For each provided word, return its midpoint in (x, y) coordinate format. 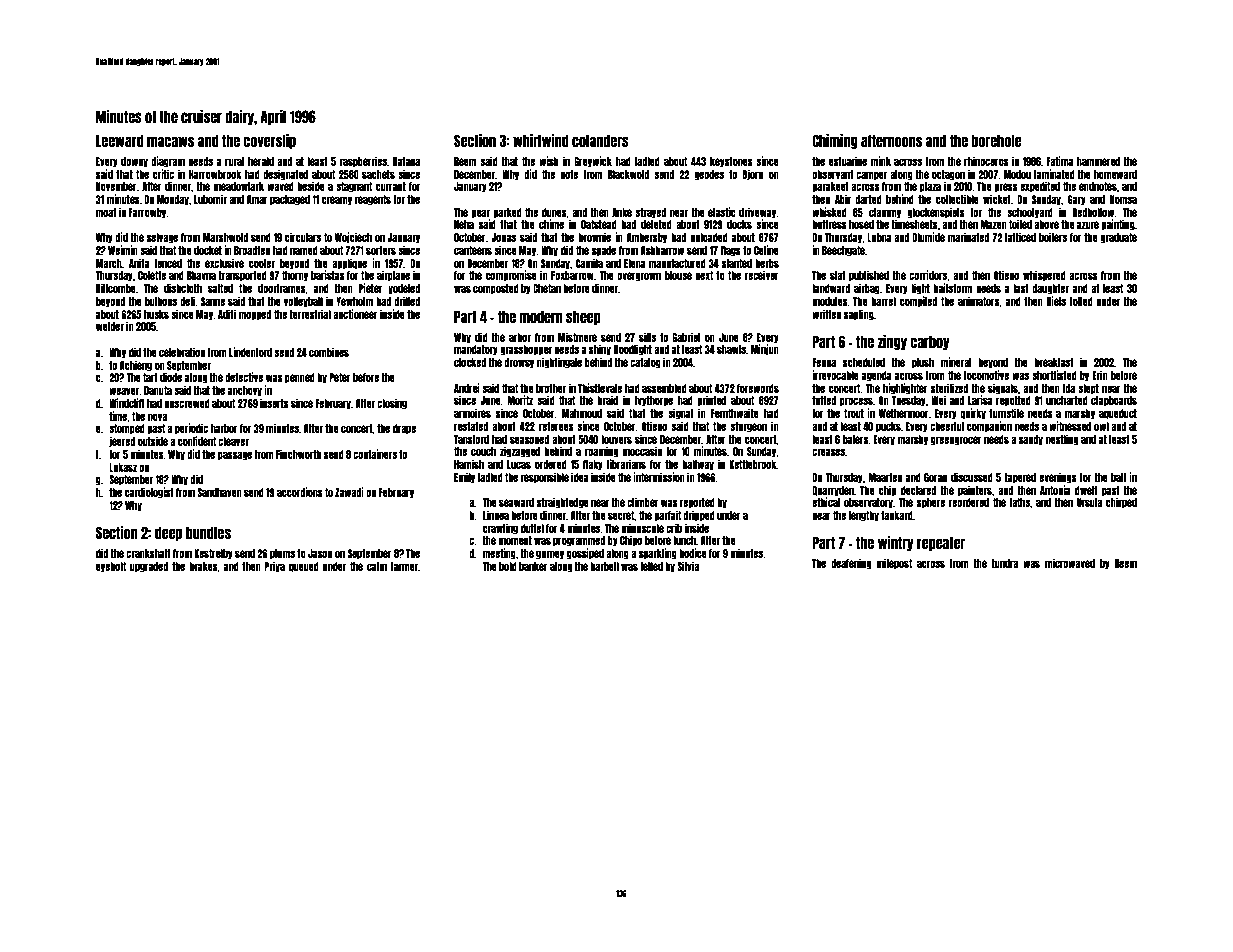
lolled (1081, 301)
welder (110, 326)
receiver (762, 275)
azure (1088, 225)
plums (282, 554)
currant (391, 186)
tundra (1004, 563)
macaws (170, 141)
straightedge (563, 503)
